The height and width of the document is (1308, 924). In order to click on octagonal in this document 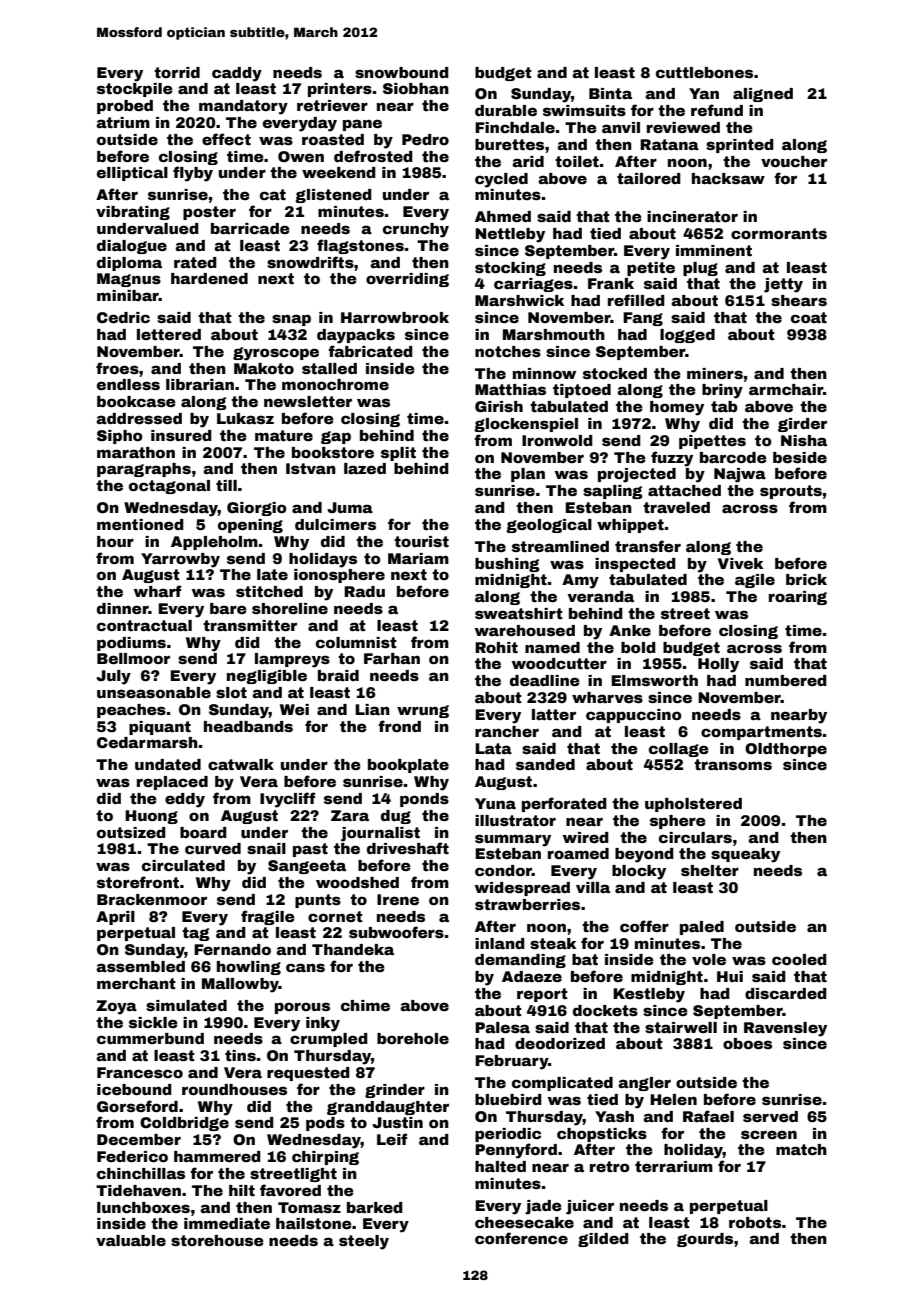, I will do `click(169, 487)`.
